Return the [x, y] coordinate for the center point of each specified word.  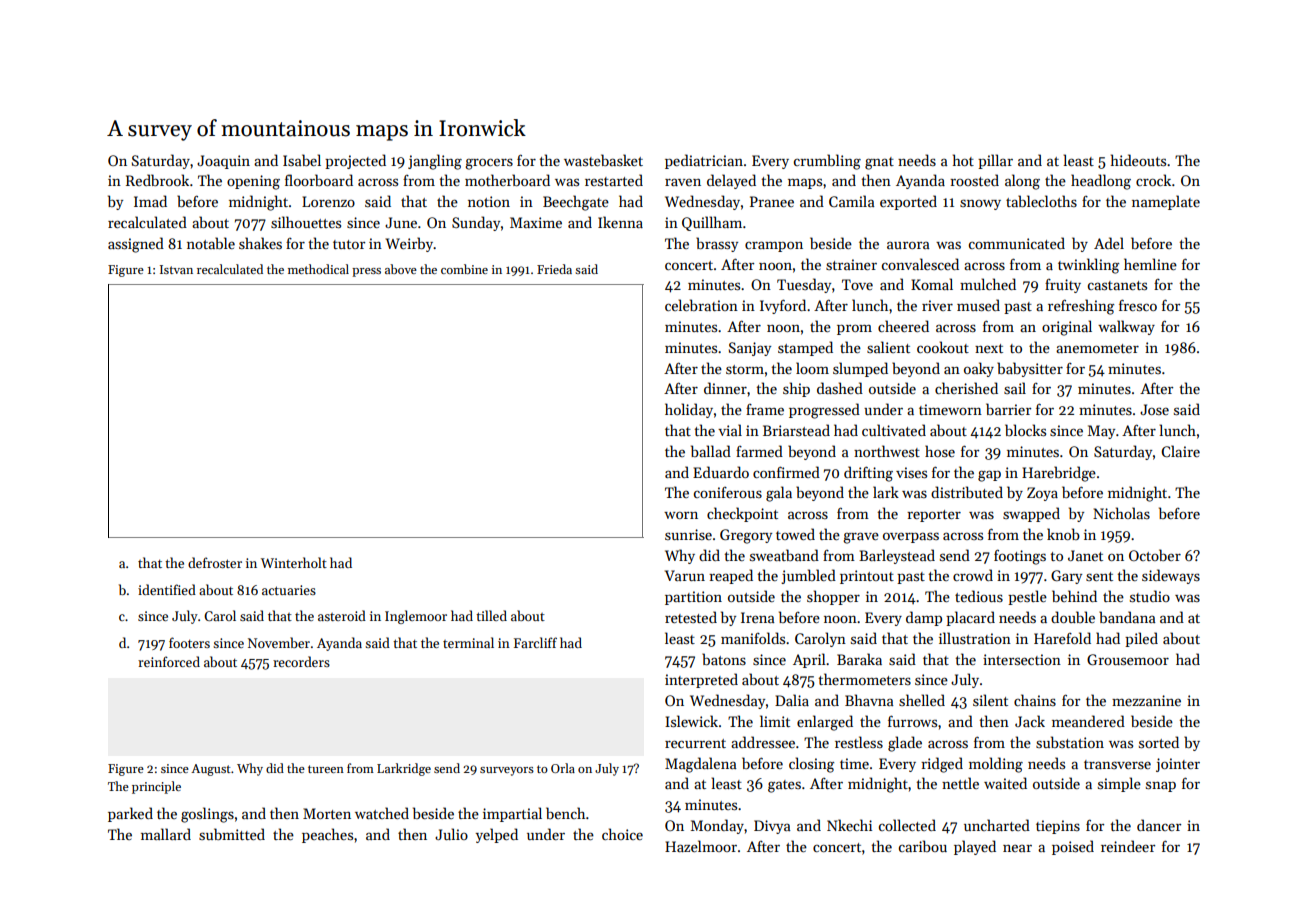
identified [167, 589]
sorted [1159, 742]
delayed [731, 181]
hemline [1150, 264]
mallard [166, 834]
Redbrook [157, 180]
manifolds [753, 638]
